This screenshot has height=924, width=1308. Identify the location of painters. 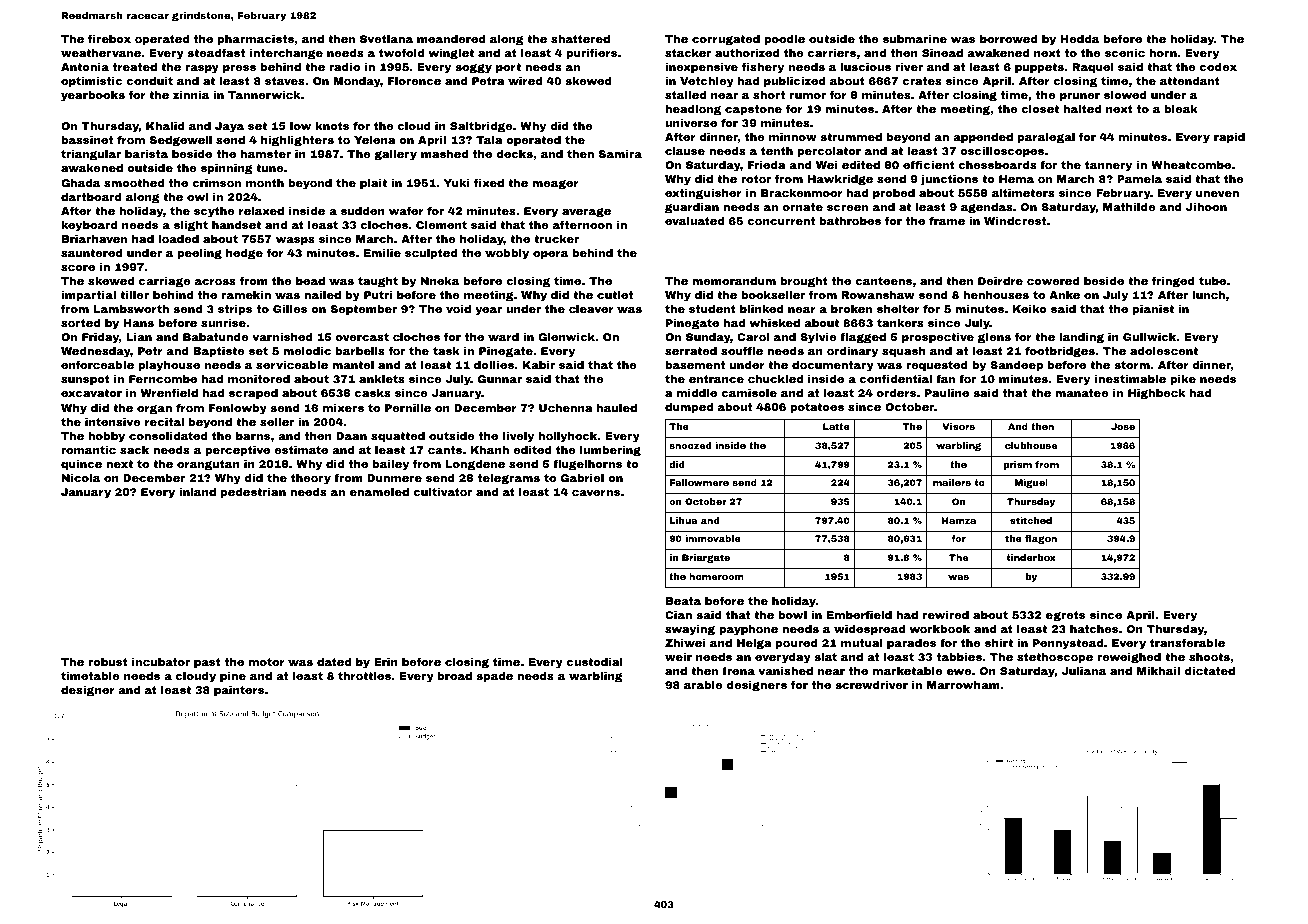
(239, 691).
